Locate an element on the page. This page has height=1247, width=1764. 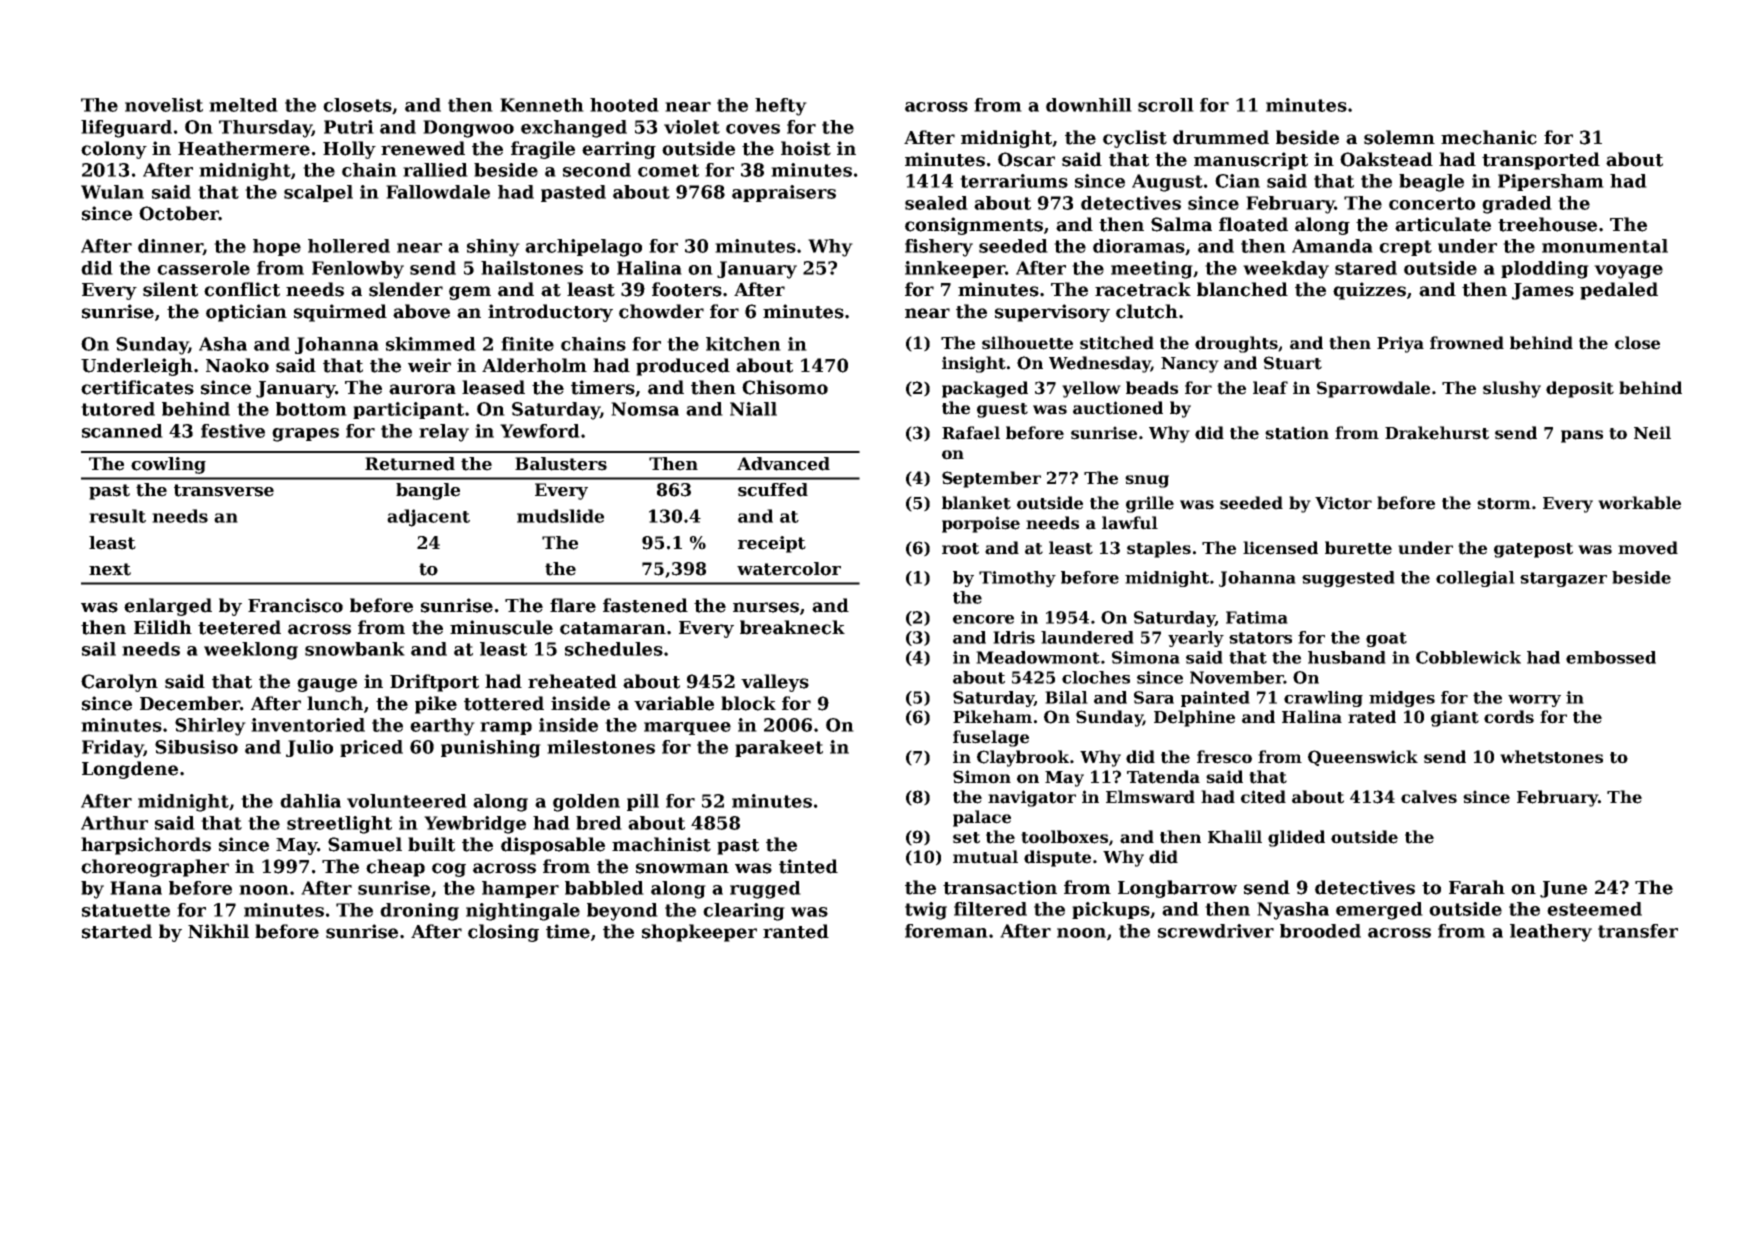
transported is located at coordinates (1541, 161).
